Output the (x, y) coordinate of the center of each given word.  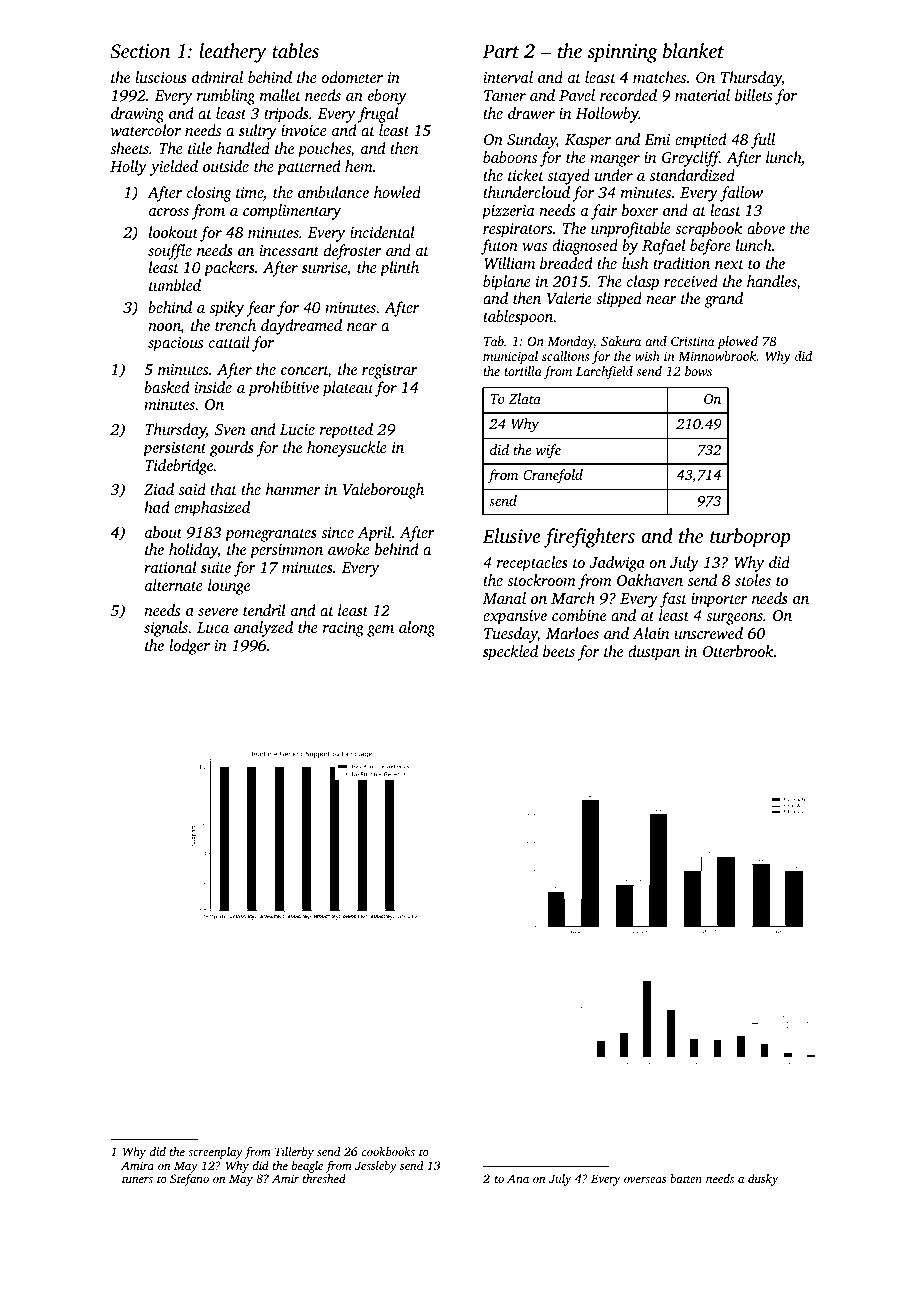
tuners (137, 1179)
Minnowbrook (717, 356)
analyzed (263, 629)
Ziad (159, 489)
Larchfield (604, 372)
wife (548, 451)
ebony (387, 97)
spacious (175, 344)
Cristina (693, 341)
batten (686, 1178)
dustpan (654, 653)
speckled (510, 653)
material (702, 95)
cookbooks (388, 1151)
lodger (189, 647)
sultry (258, 132)
